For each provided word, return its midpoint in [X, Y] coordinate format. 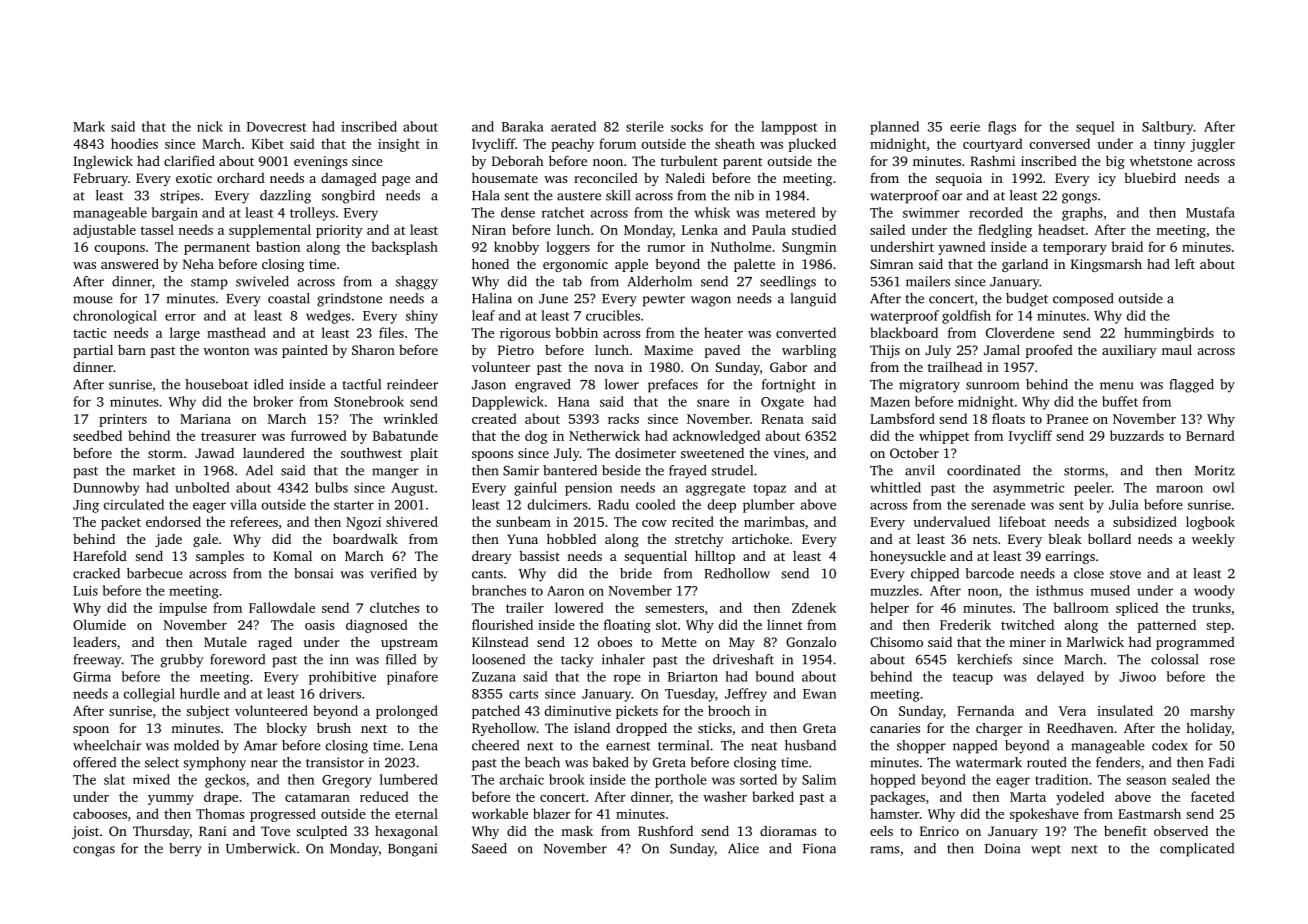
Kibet [268, 143]
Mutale [225, 642]
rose [1222, 661]
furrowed [319, 435]
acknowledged [716, 437]
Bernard [1210, 435]
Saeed [489, 848]
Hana [574, 402]
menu [1116, 386]
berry [185, 850]
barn [132, 350]
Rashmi [992, 161]
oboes [615, 642]
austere [579, 196]
